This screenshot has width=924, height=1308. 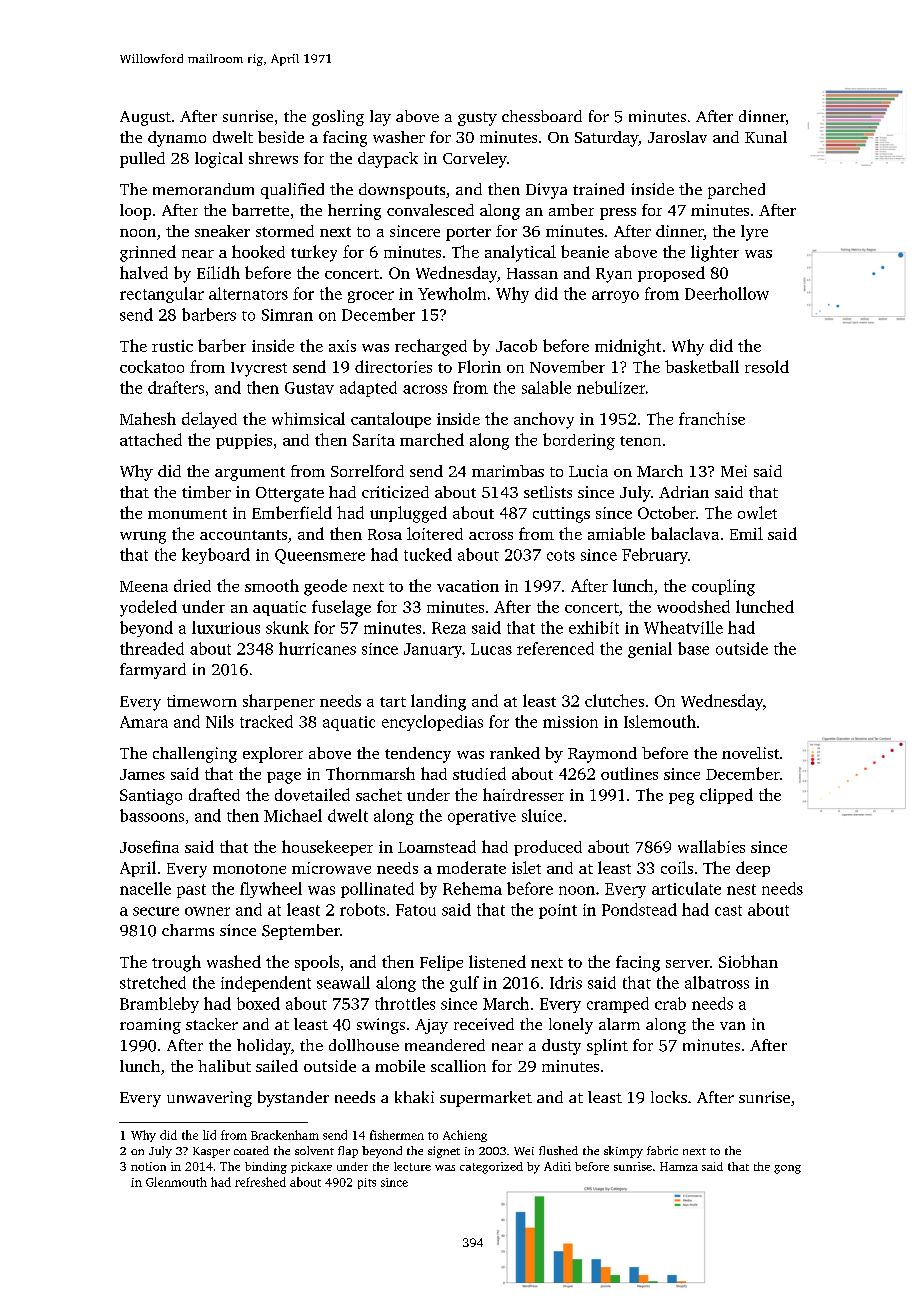 I want to click on flushed, so click(x=558, y=1150).
